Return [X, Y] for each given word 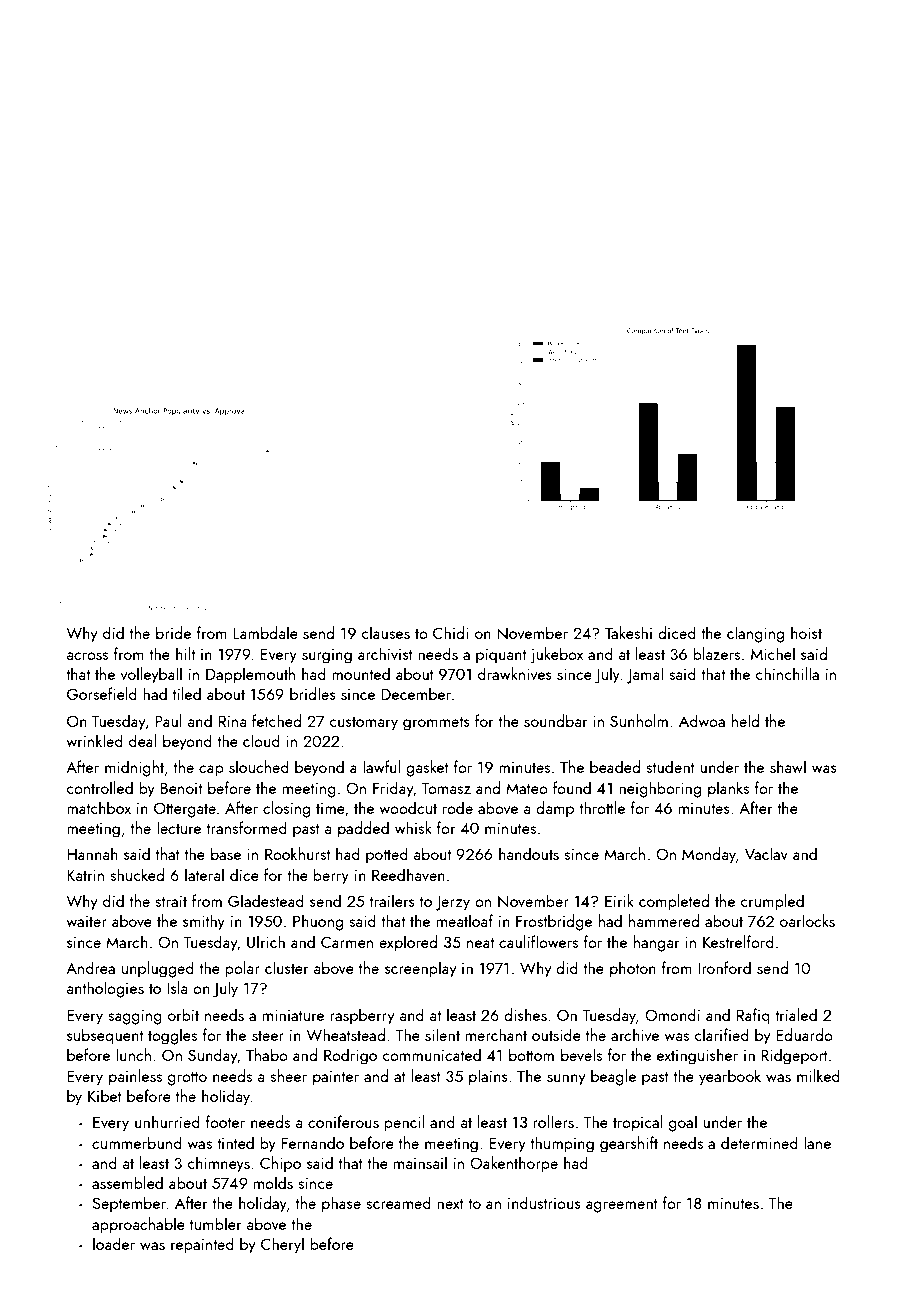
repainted [202, 1245]
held [745, 720]
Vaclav [766, 853]
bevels [581, 1054]
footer [225, 1121]
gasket [427, 768]
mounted [361, 673]
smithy [204, 922]
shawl [788, 766]
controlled [99, 787]
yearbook [730, 1077]
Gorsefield [102, 693]
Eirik [619, 900]
